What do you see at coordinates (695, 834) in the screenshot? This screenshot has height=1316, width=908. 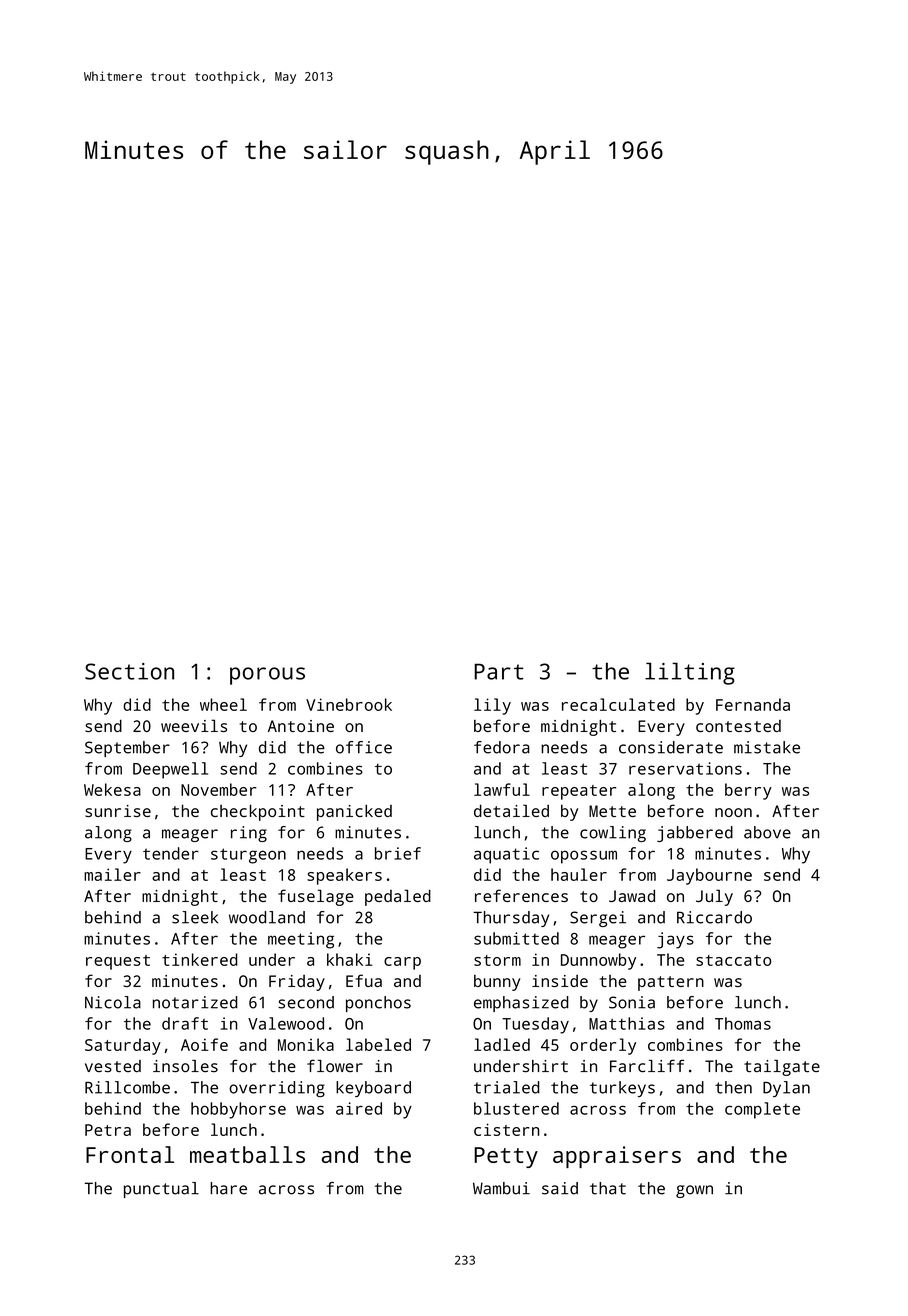 I see `jabbered` at bounding box center [695, 834].
